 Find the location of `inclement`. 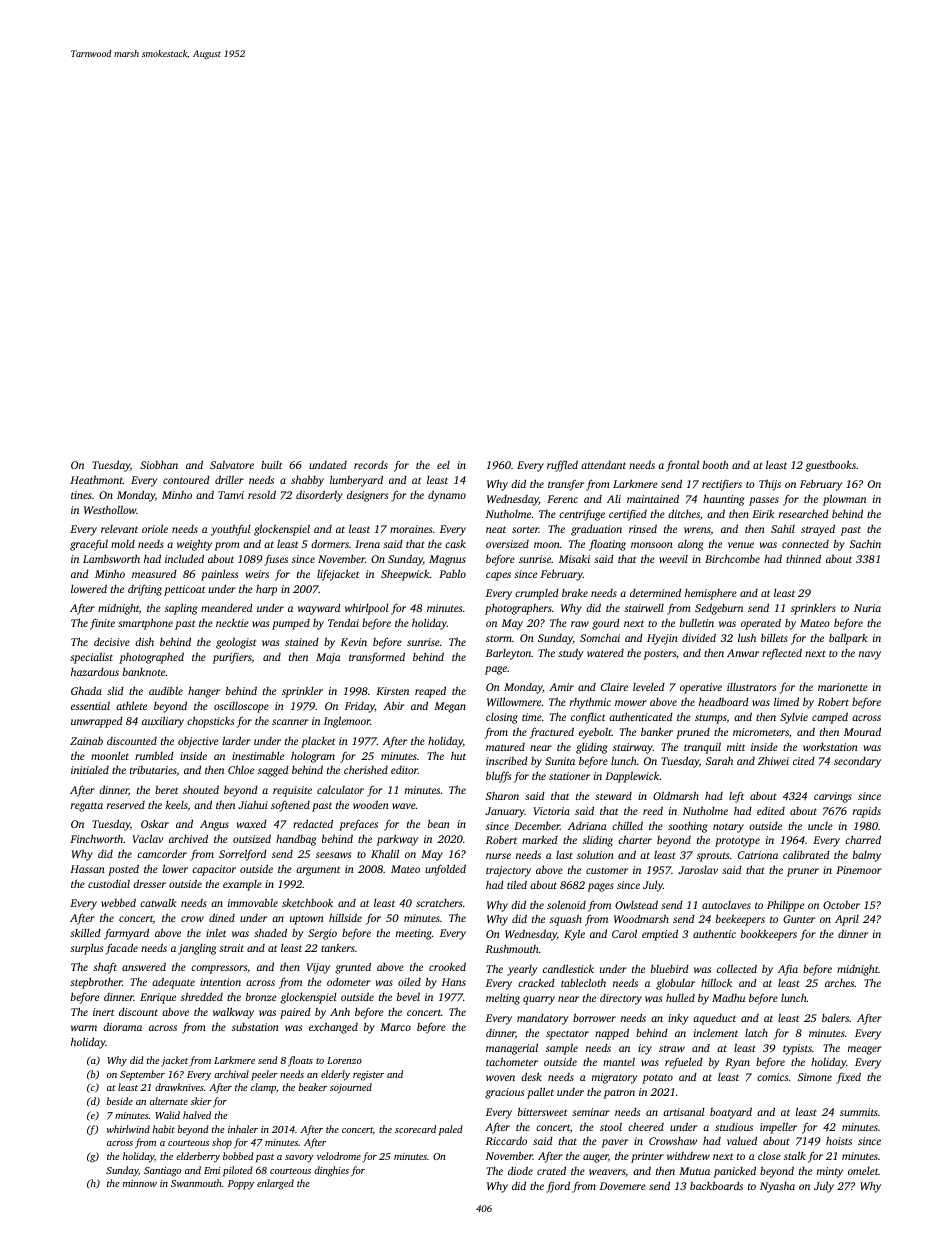

inclement is located at coordinates (716, 1032).
